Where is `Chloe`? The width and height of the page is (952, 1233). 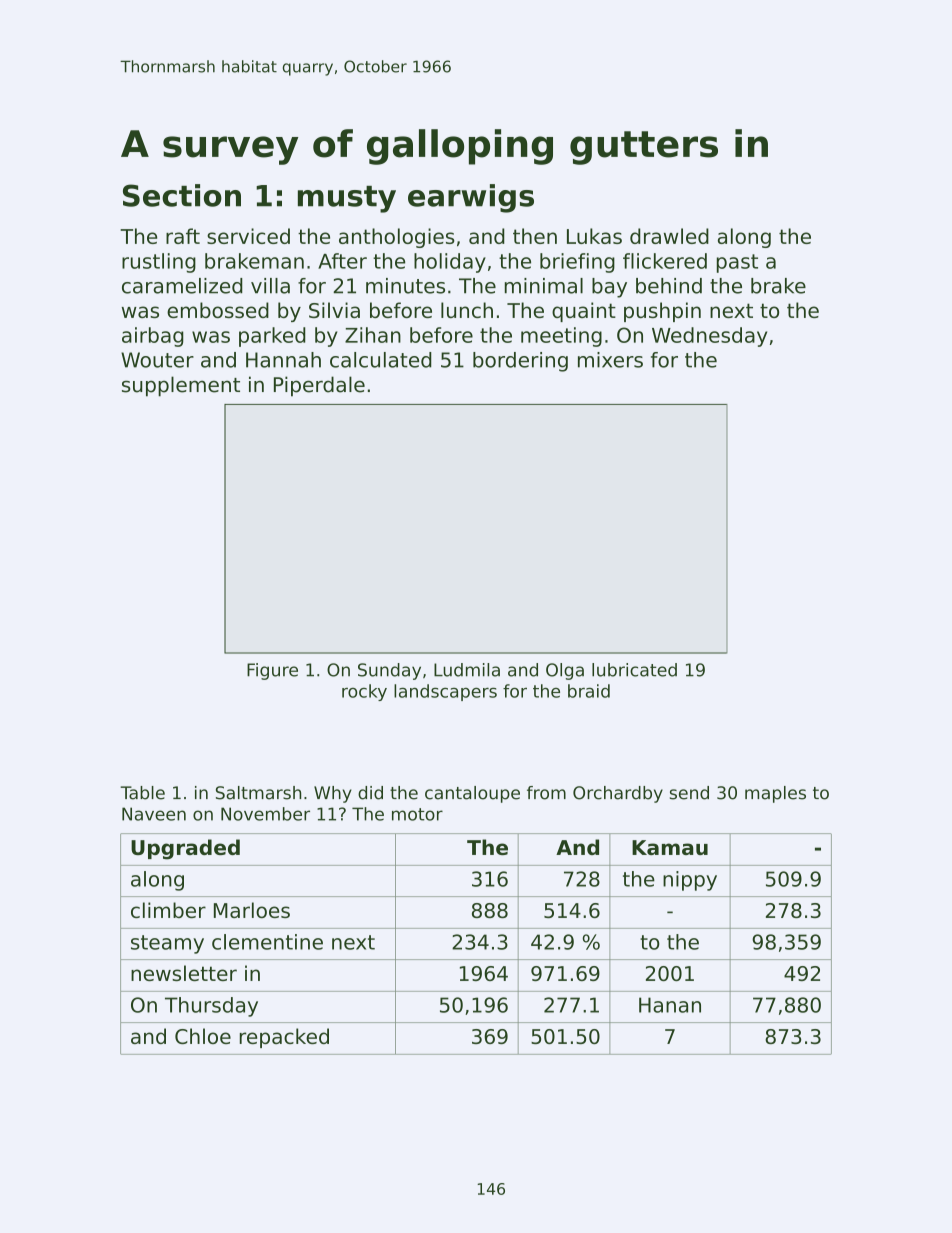
Chloe is located at coordinates (203, 1036).
